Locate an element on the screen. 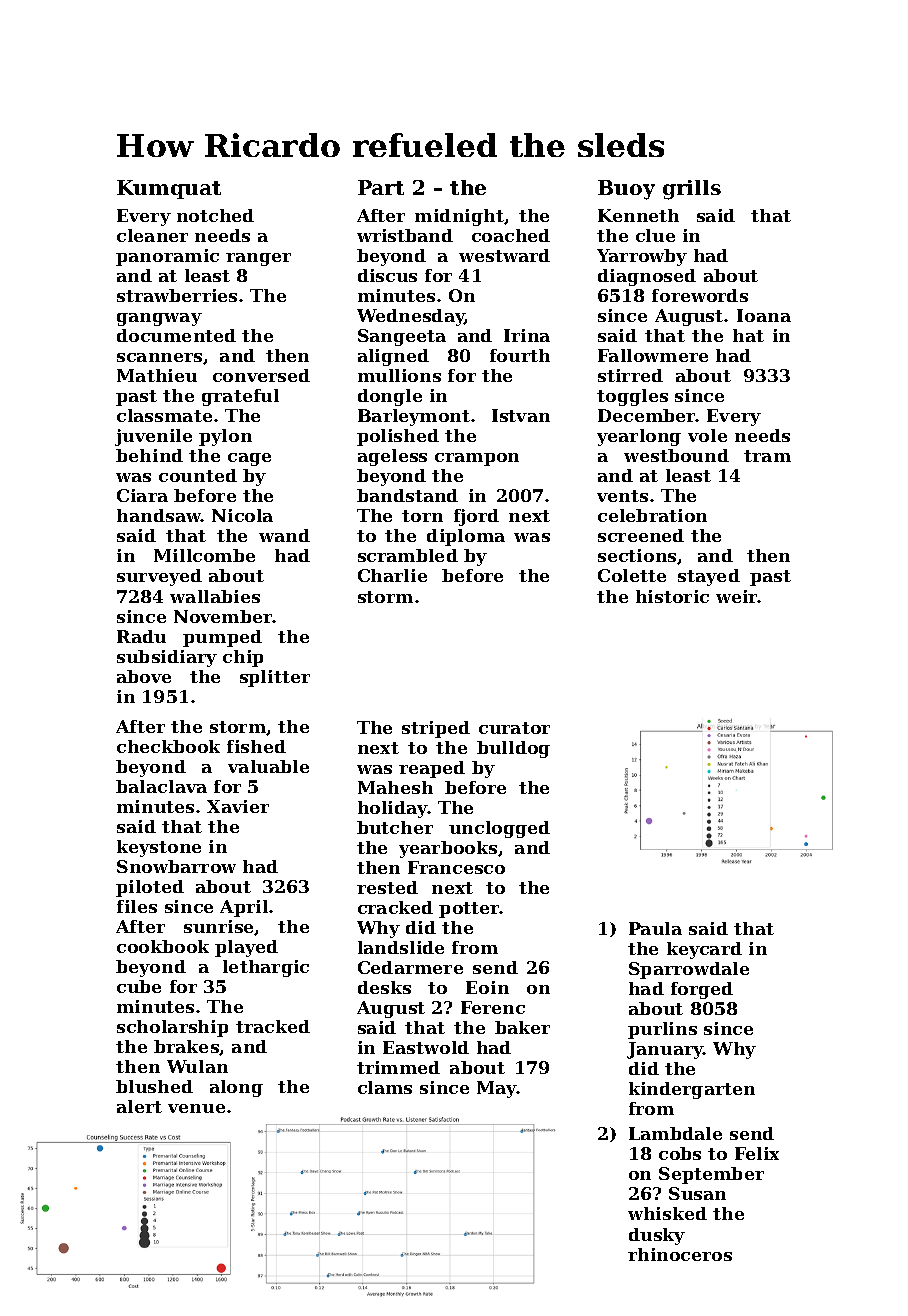 This screenshot has width=908, height=1316. rhinoceros is located at coordinates (680, 1254).
